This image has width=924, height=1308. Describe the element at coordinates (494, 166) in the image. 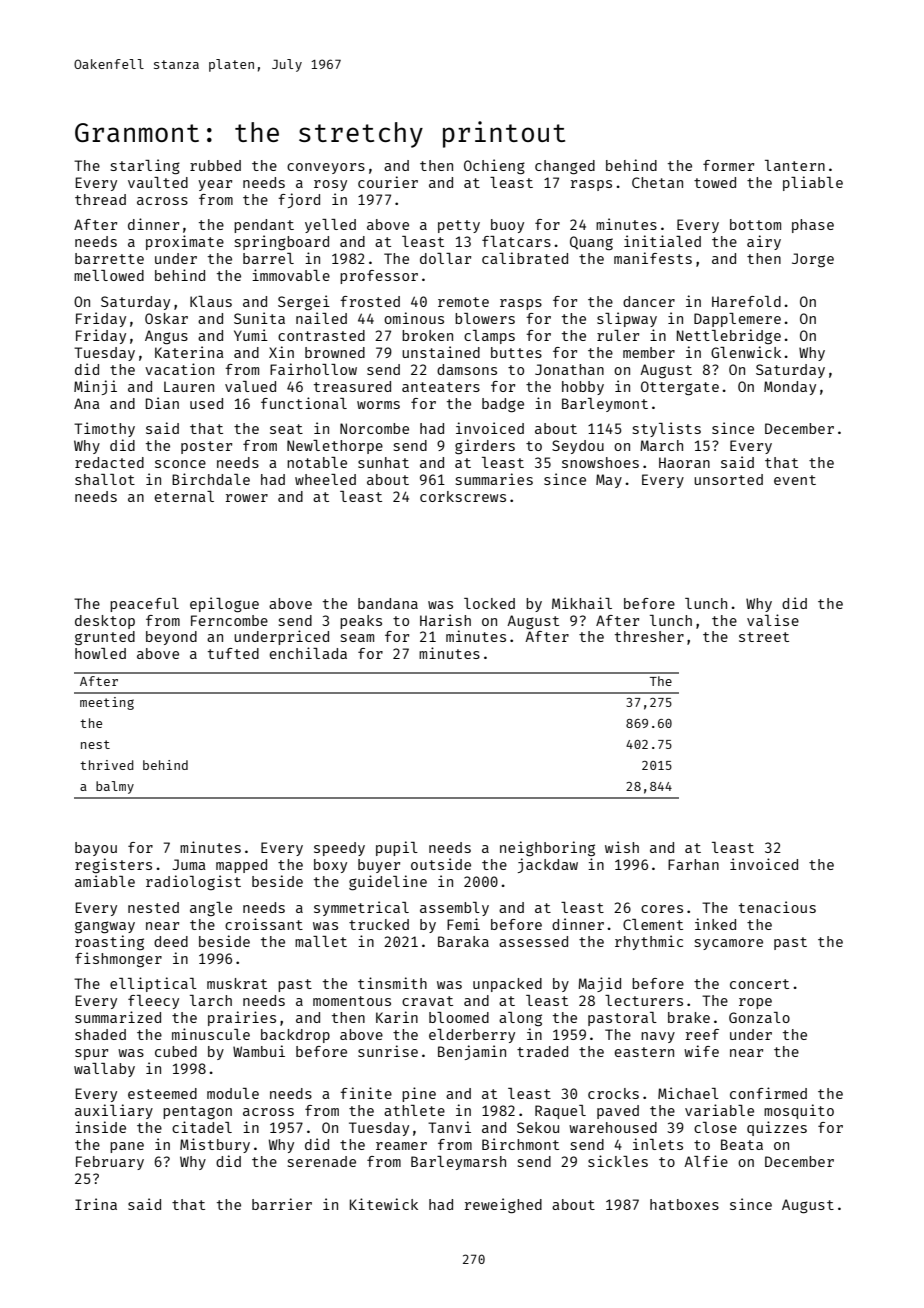

I see `Ochieng` at that location.
